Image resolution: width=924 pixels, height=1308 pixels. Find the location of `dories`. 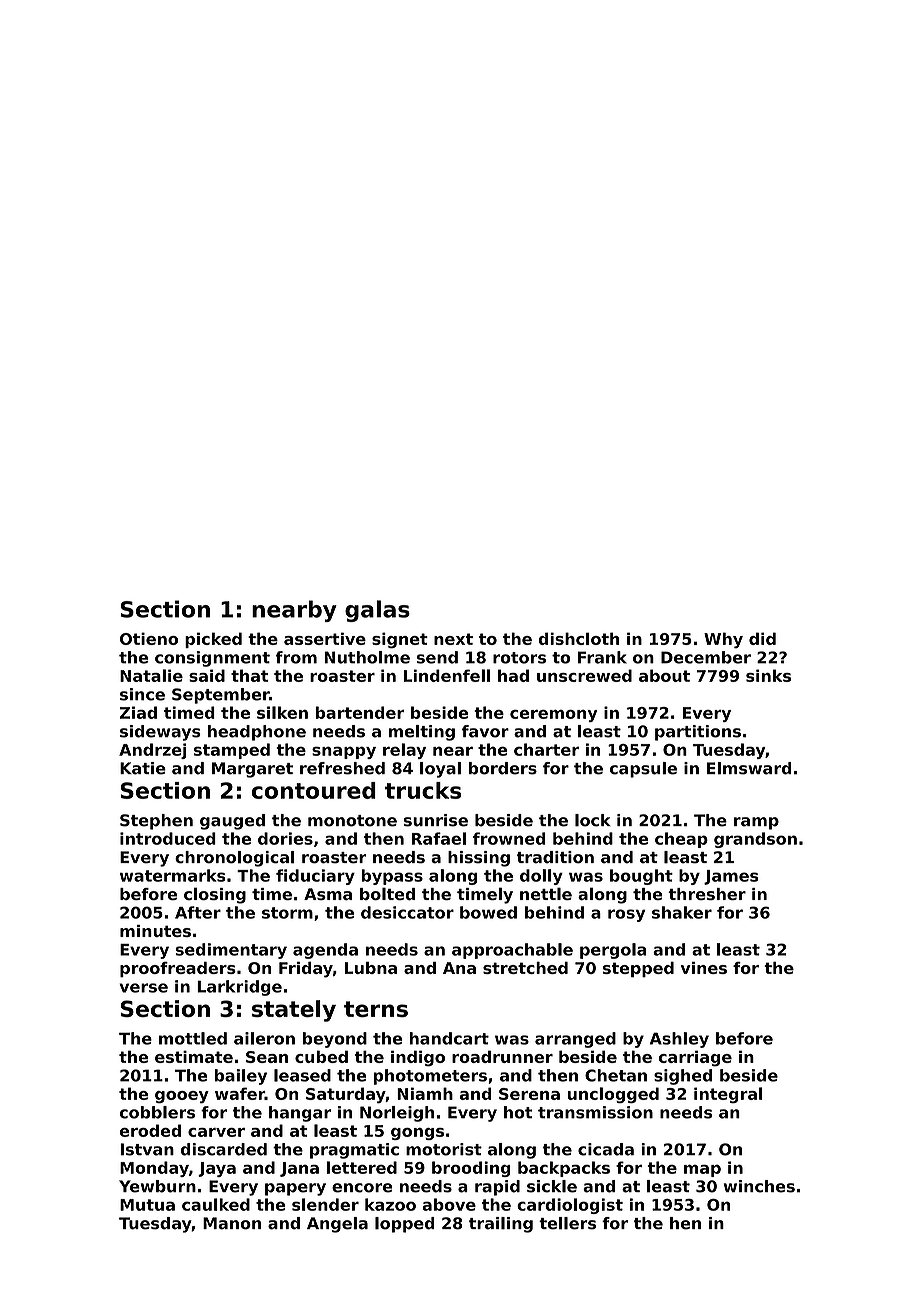

dories is located at coordinates (285, 838).
